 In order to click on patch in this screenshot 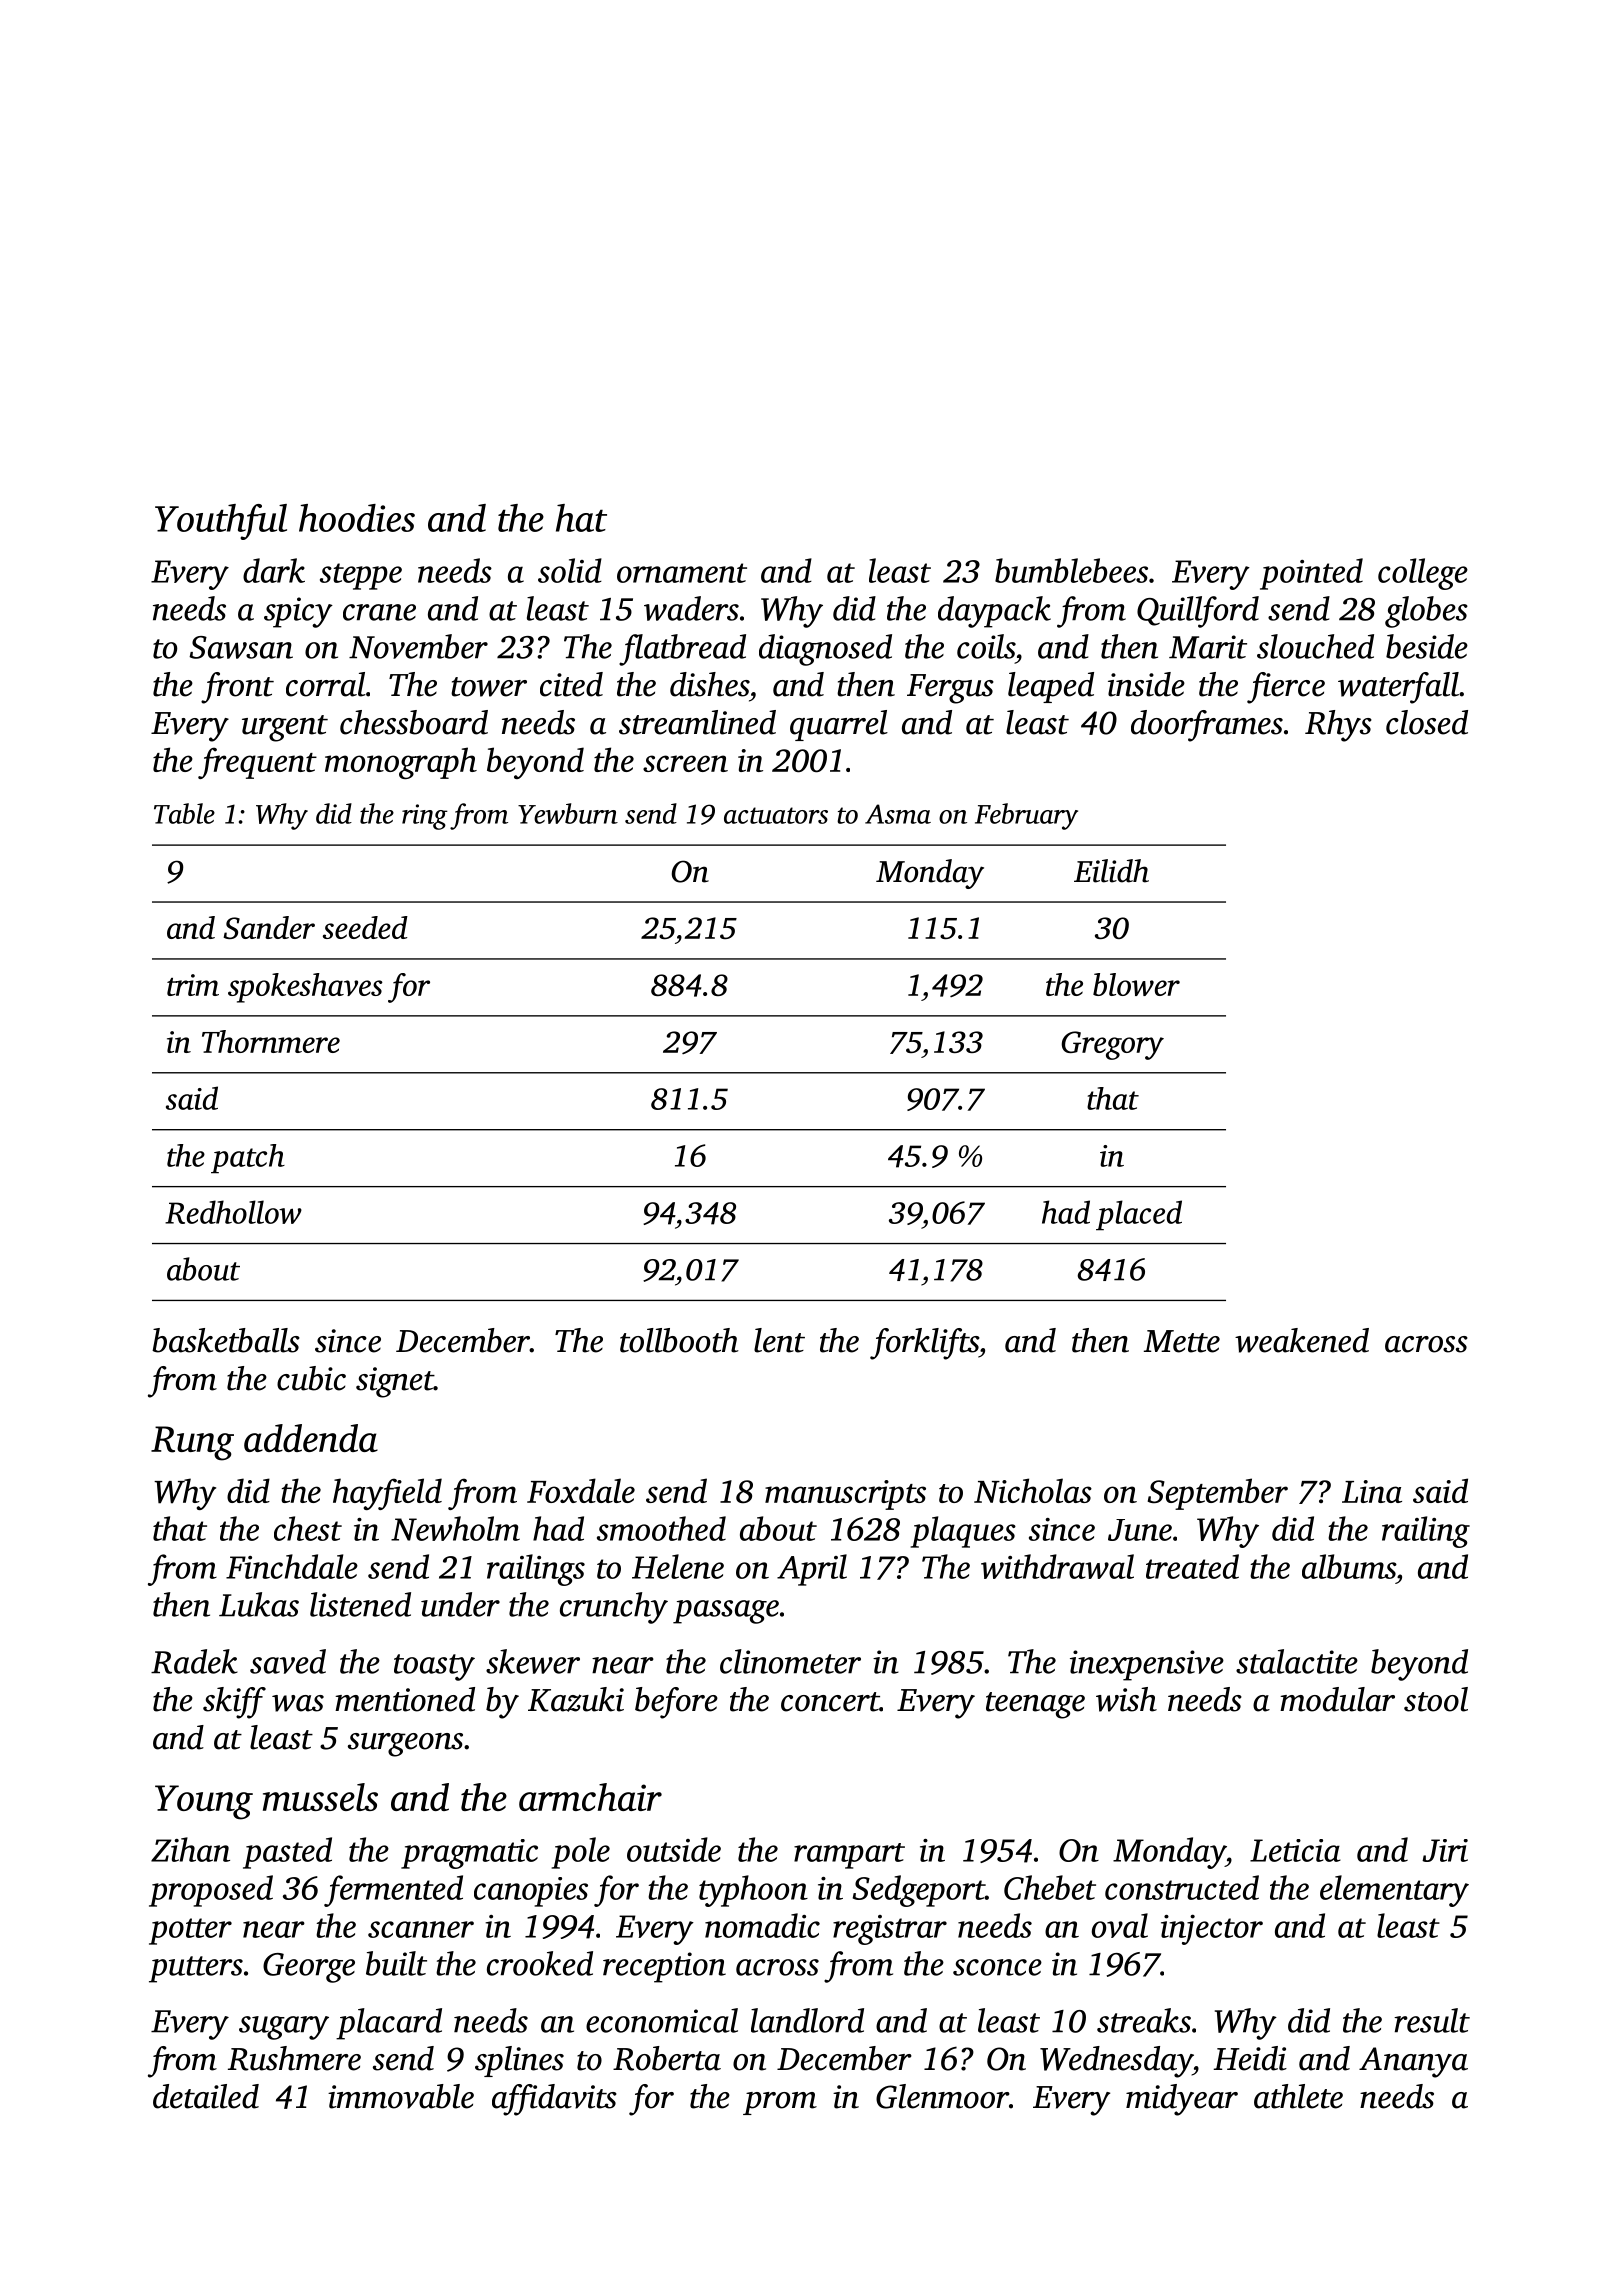, I will do `click(248, 1159)`.
